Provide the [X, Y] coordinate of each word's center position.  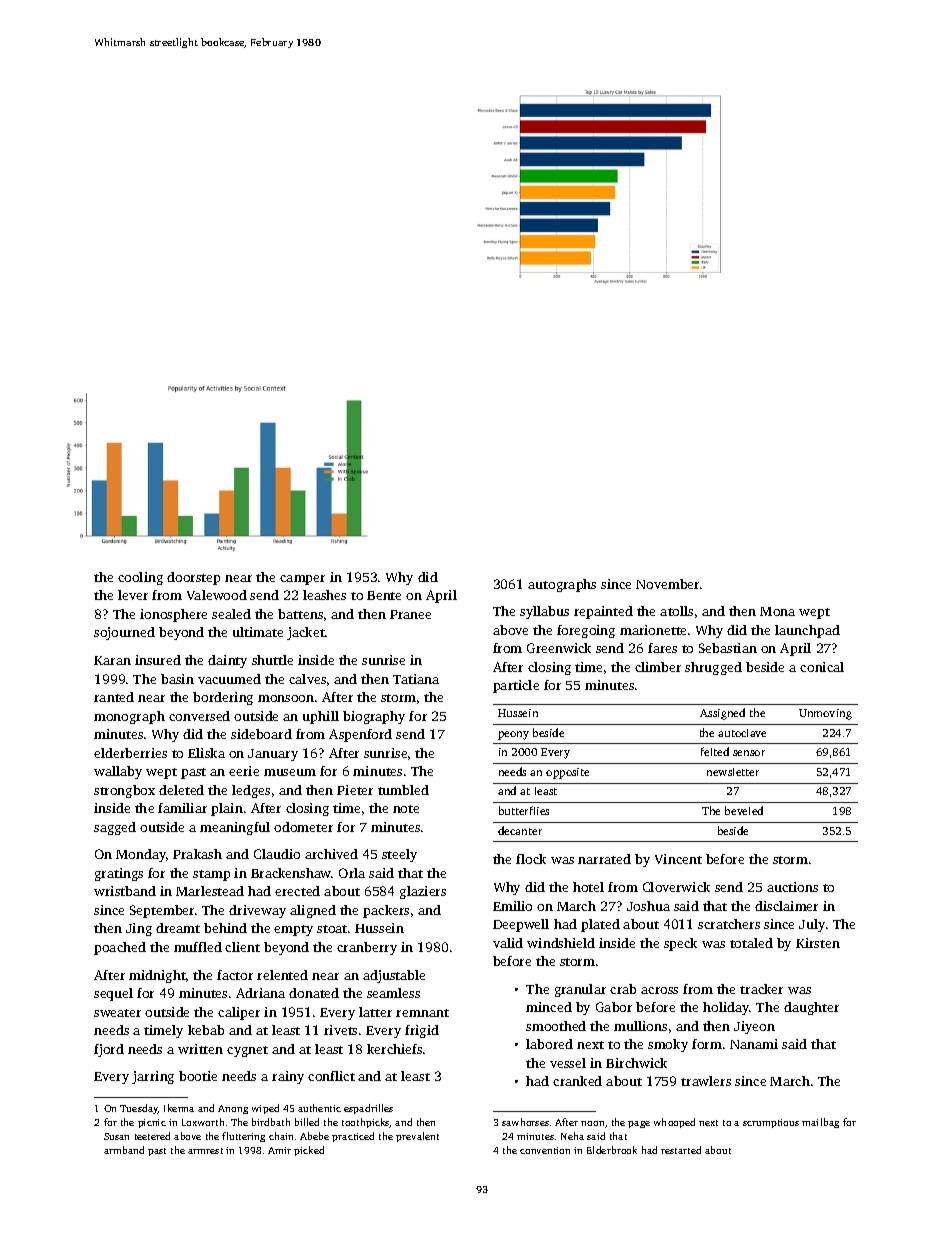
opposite [567, 773]
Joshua [648, 906]
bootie [198, 1076]
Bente [384, 595]
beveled [744, 810]
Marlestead [210, 891]
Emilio [512, 906]
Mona [777, 611]
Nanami [754, 1044]
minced [549, 1007]
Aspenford [360, 735]
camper [302, 580]
